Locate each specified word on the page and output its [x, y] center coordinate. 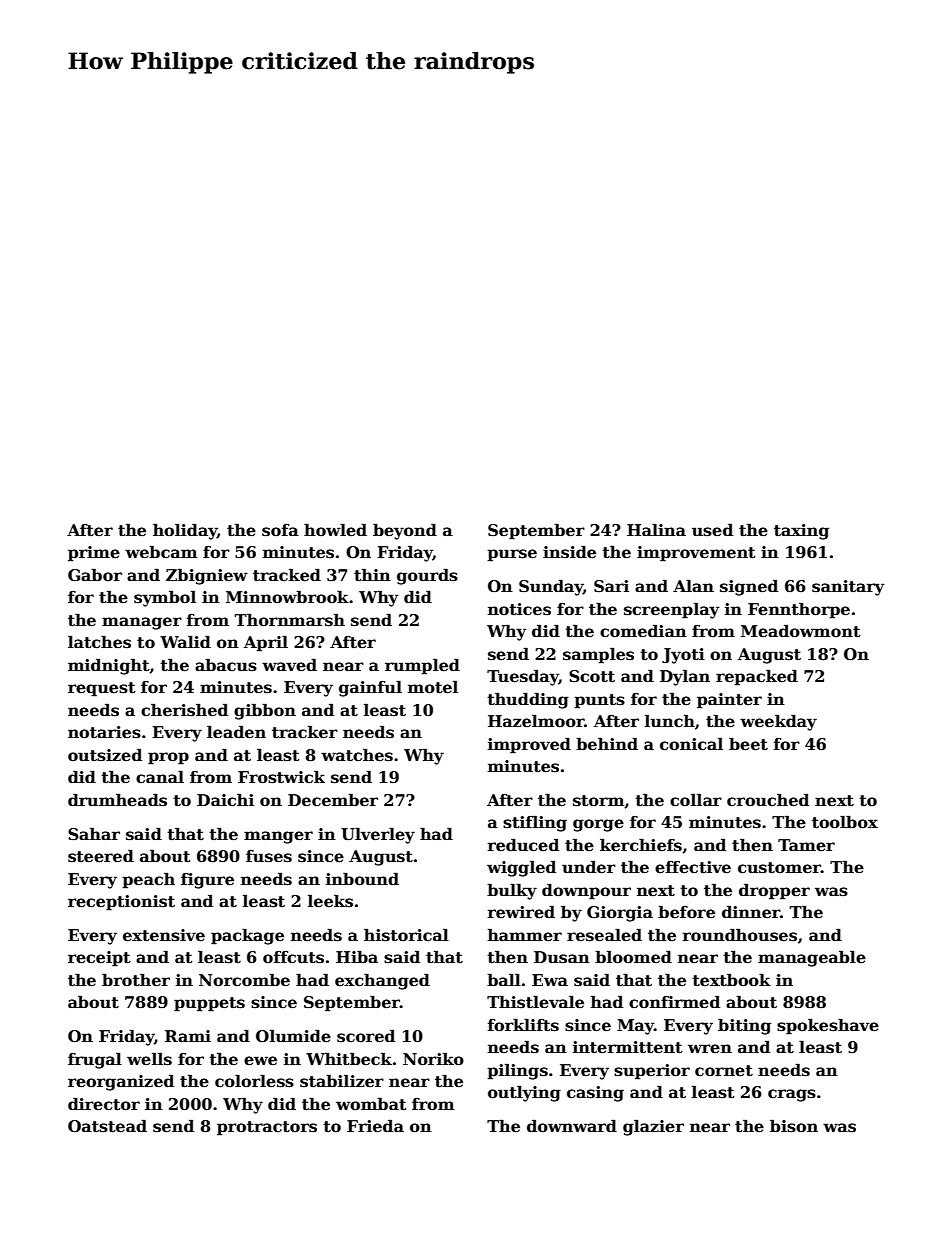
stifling [535, 823]
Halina [656, 529]
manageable [812, 958]
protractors [267, 1128]
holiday [185, 531]
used [712, 530]
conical [691, 744]
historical [406, 935]
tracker [305, 732]
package [247, 936]
